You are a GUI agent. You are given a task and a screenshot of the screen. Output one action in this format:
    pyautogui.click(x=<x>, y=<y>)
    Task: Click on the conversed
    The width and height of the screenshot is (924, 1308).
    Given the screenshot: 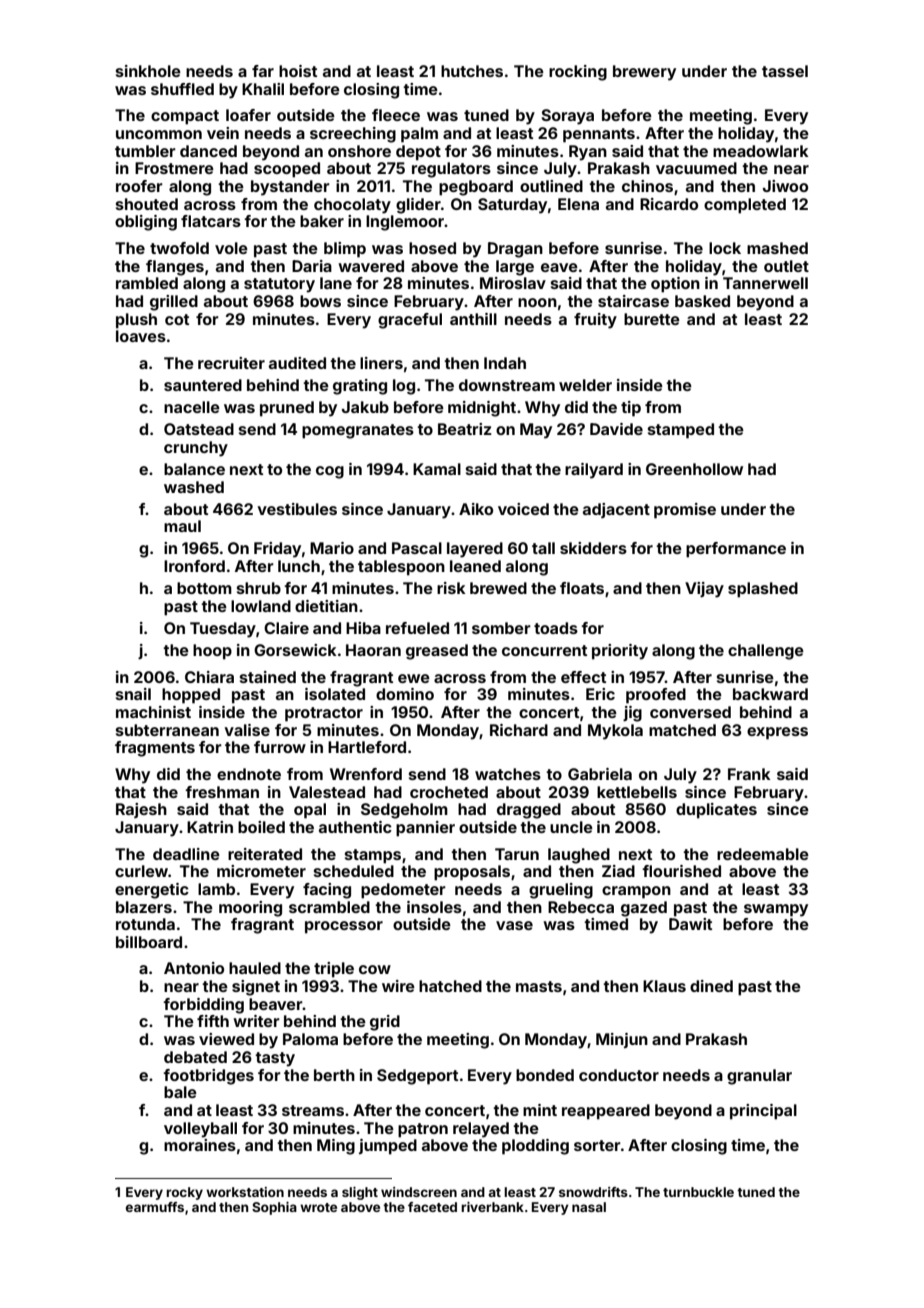 What is the action you would take?
    pyautogui.click(x=690, y=712)
